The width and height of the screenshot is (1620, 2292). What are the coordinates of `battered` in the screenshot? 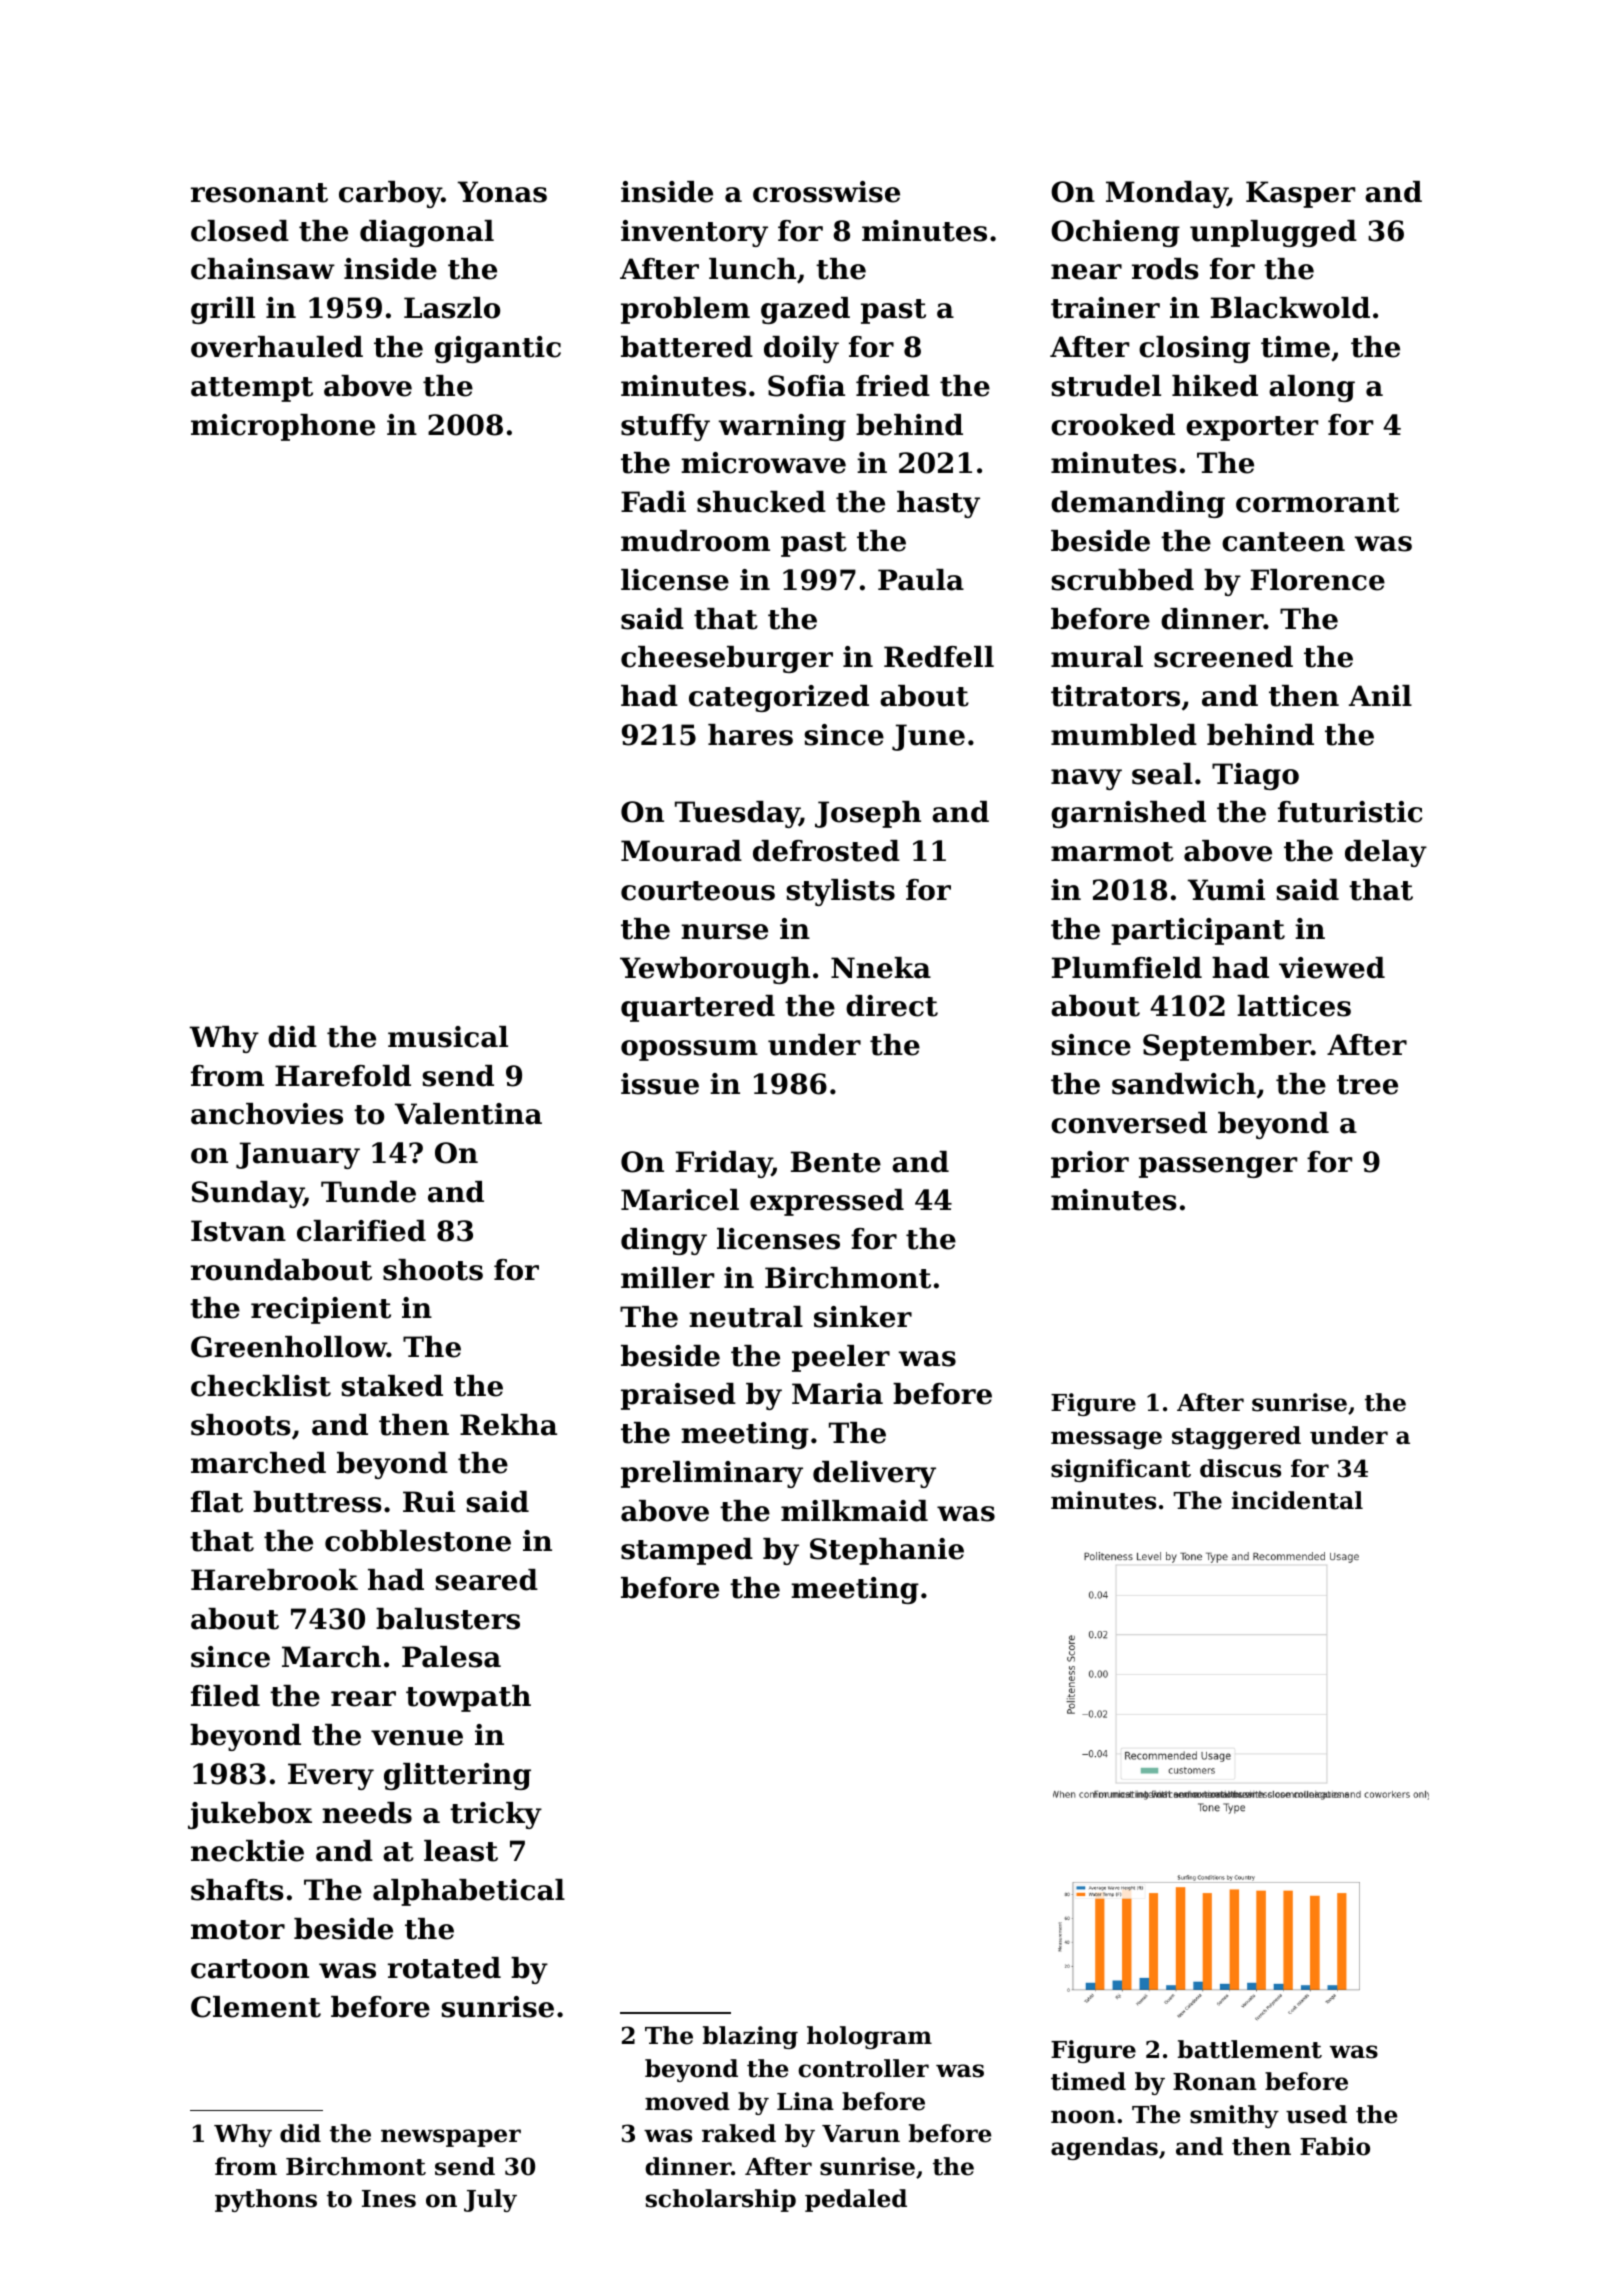 It's located at (687, 347).
